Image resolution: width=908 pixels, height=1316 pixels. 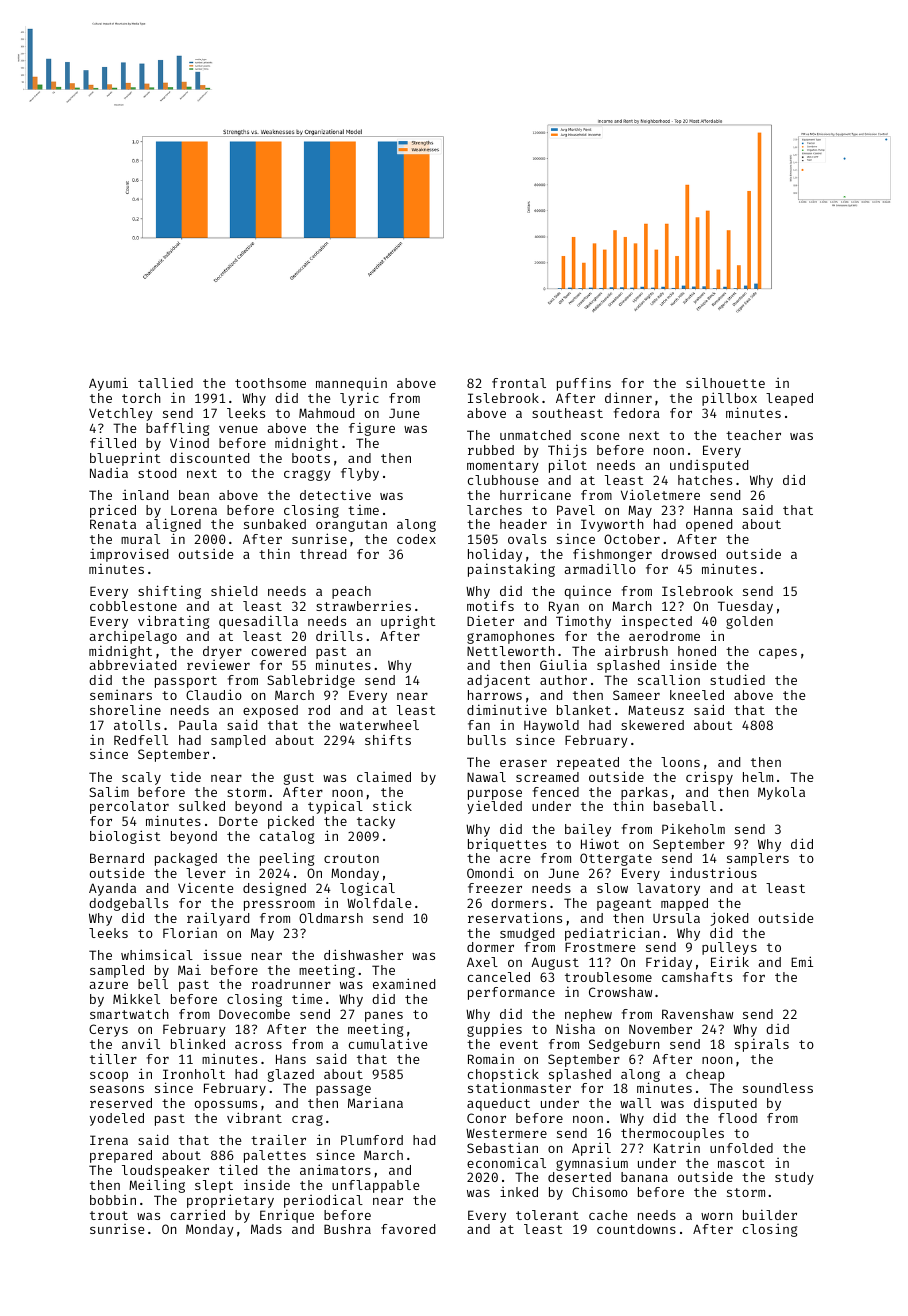 What do you see at coordinates (266, 1229) in the screenshot?
I see `Mads` at bounding box center [266, 1229].
